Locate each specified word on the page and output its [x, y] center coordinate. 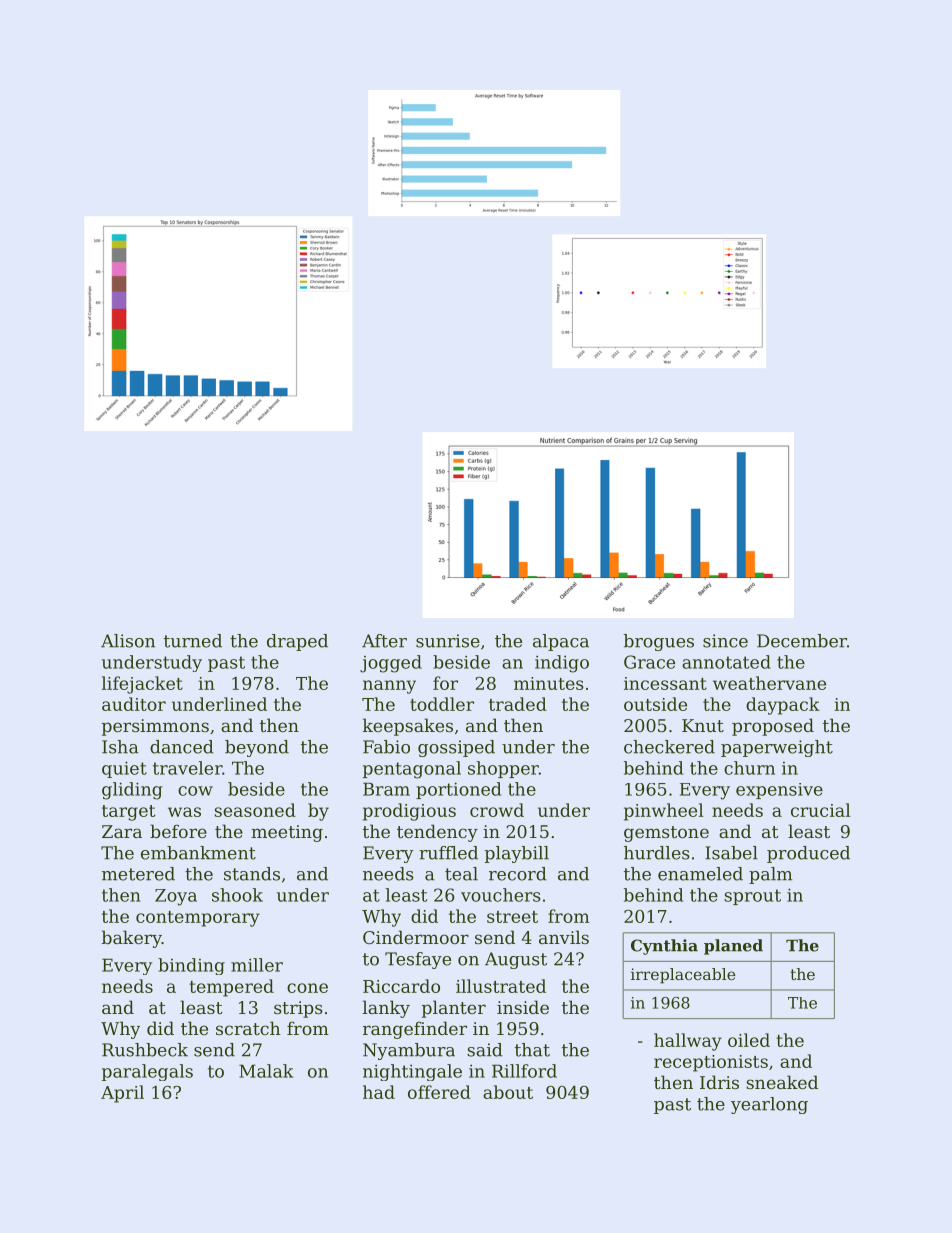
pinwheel [663, 812]
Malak [266, 1071]
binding [191, 966]
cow [195, 791]
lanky [386, 1009]
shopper [503, 769]
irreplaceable [683, 976]
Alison [128, 641]
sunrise [448, 641]
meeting [287, 833]
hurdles [657, 853]
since [725, 641]
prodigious [409, 812]
